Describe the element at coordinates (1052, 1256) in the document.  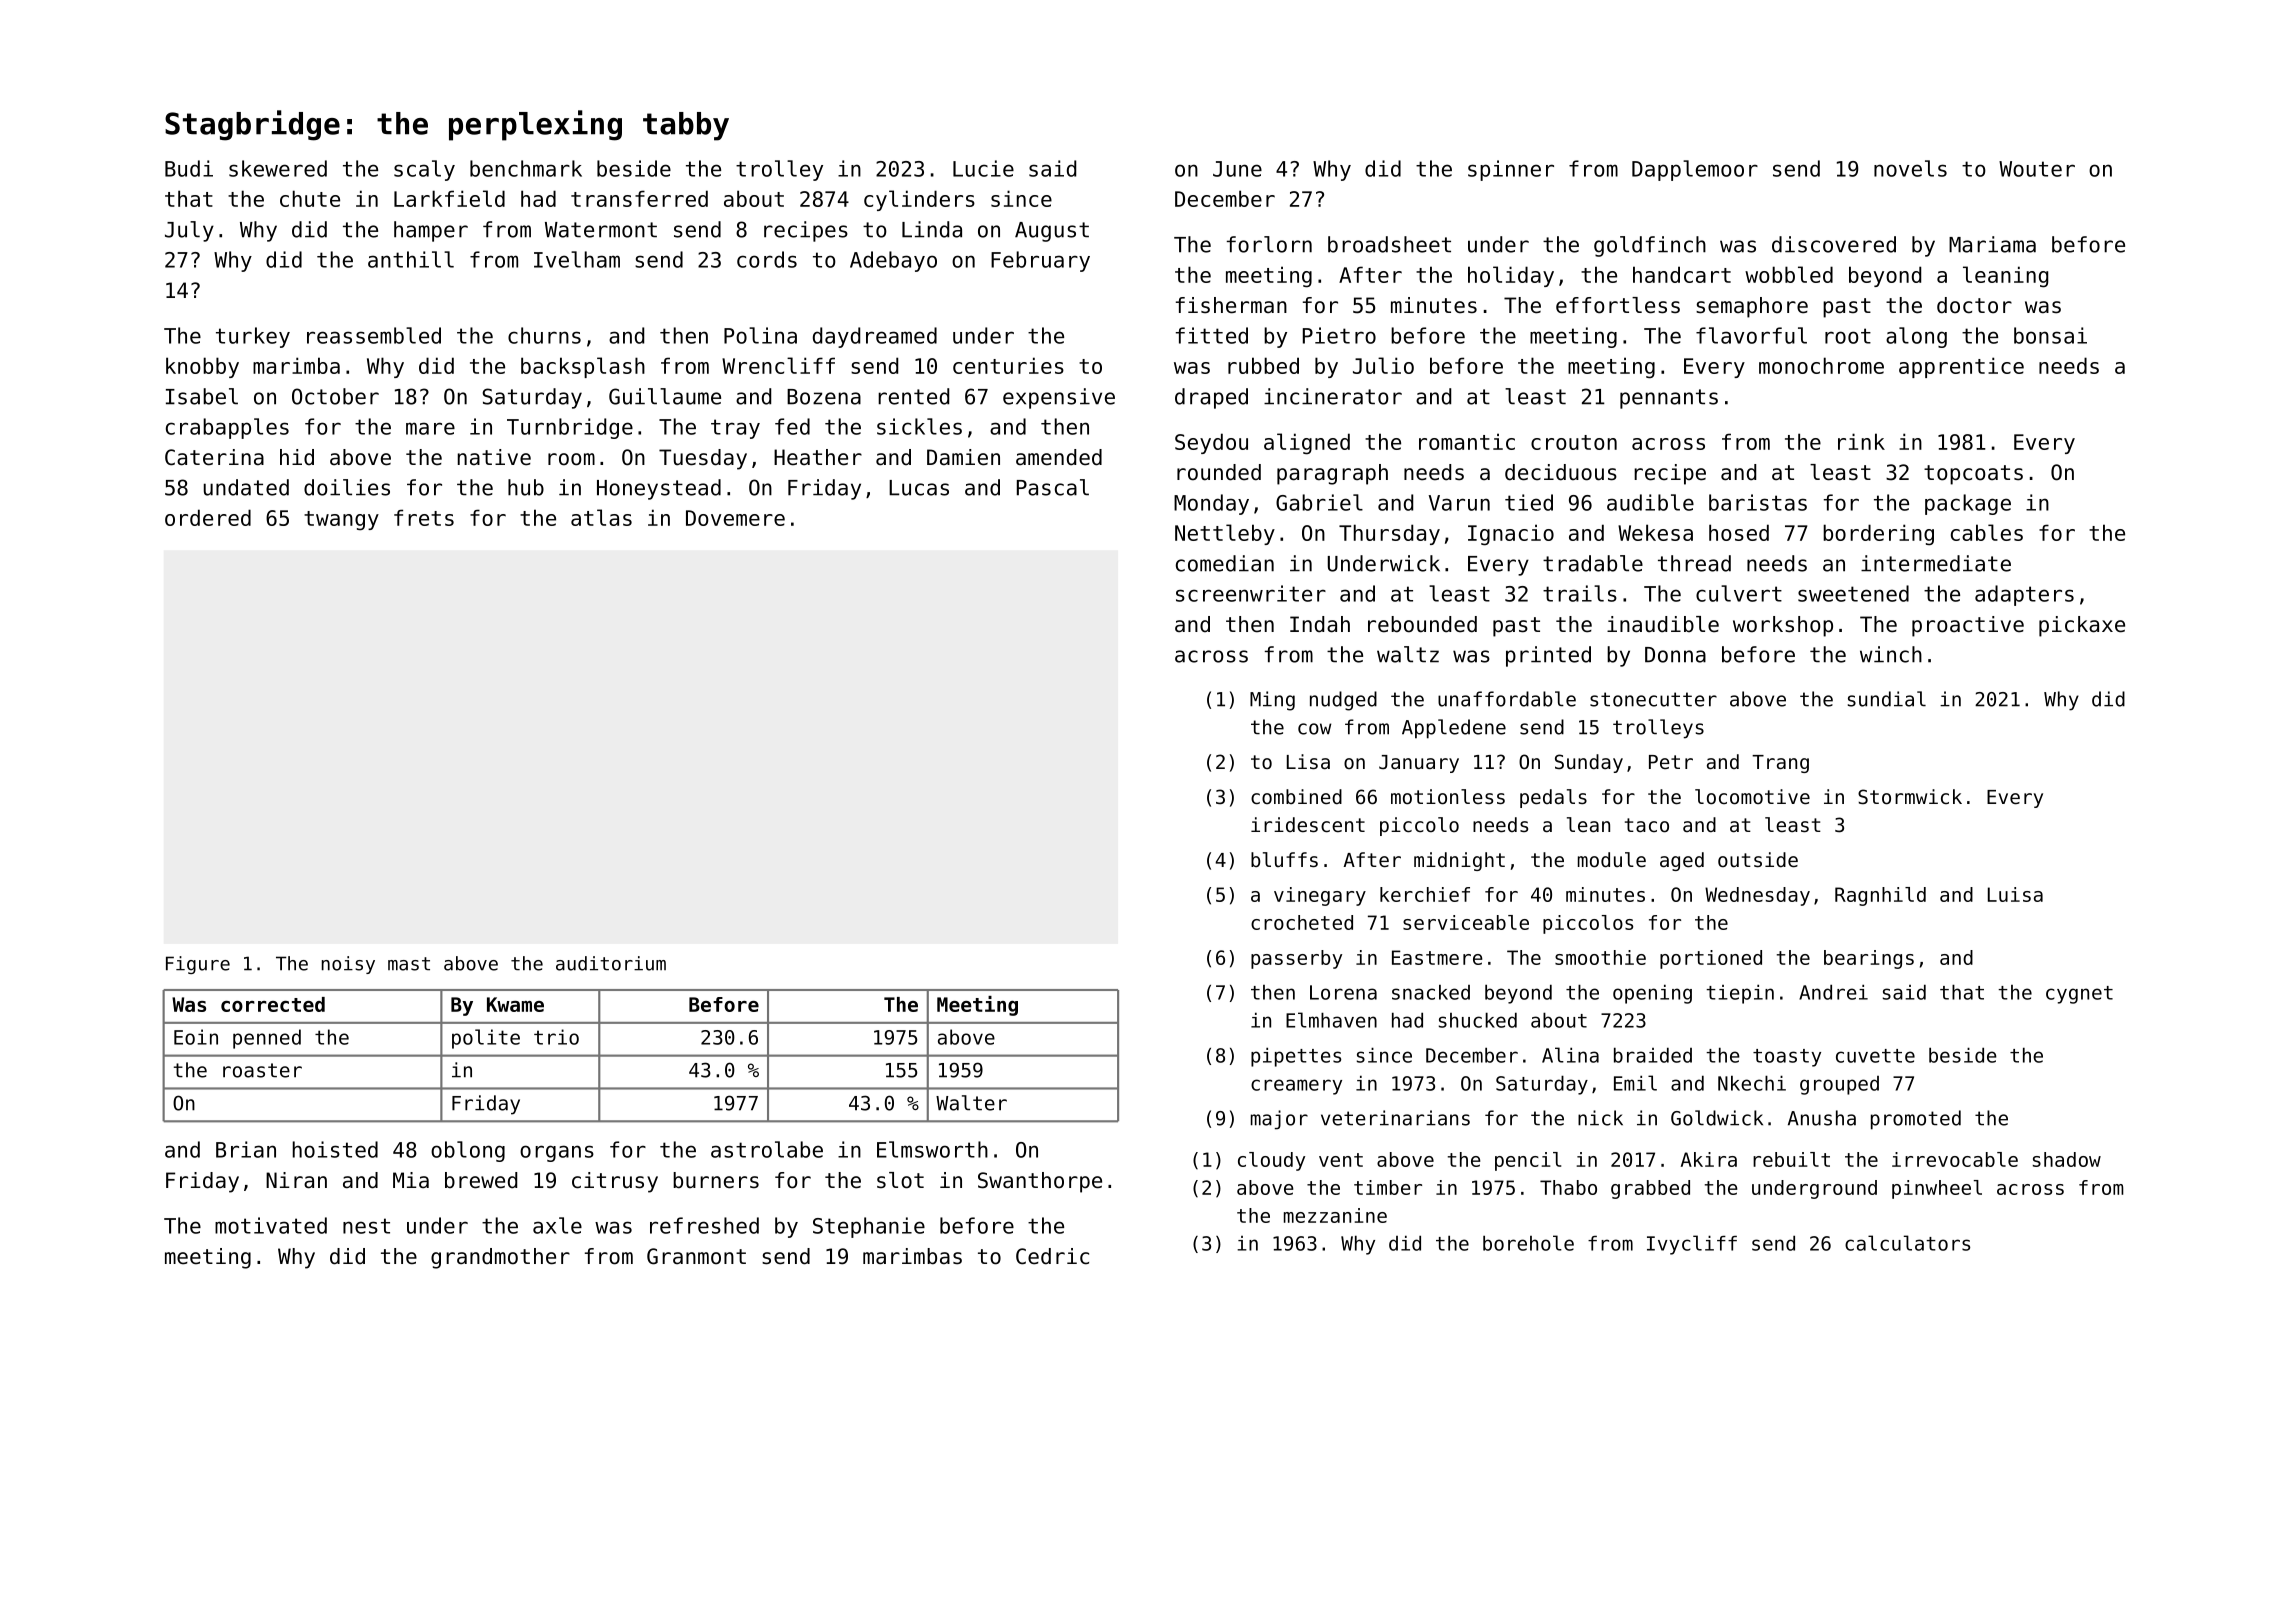
I see `Cedric` at that location.
